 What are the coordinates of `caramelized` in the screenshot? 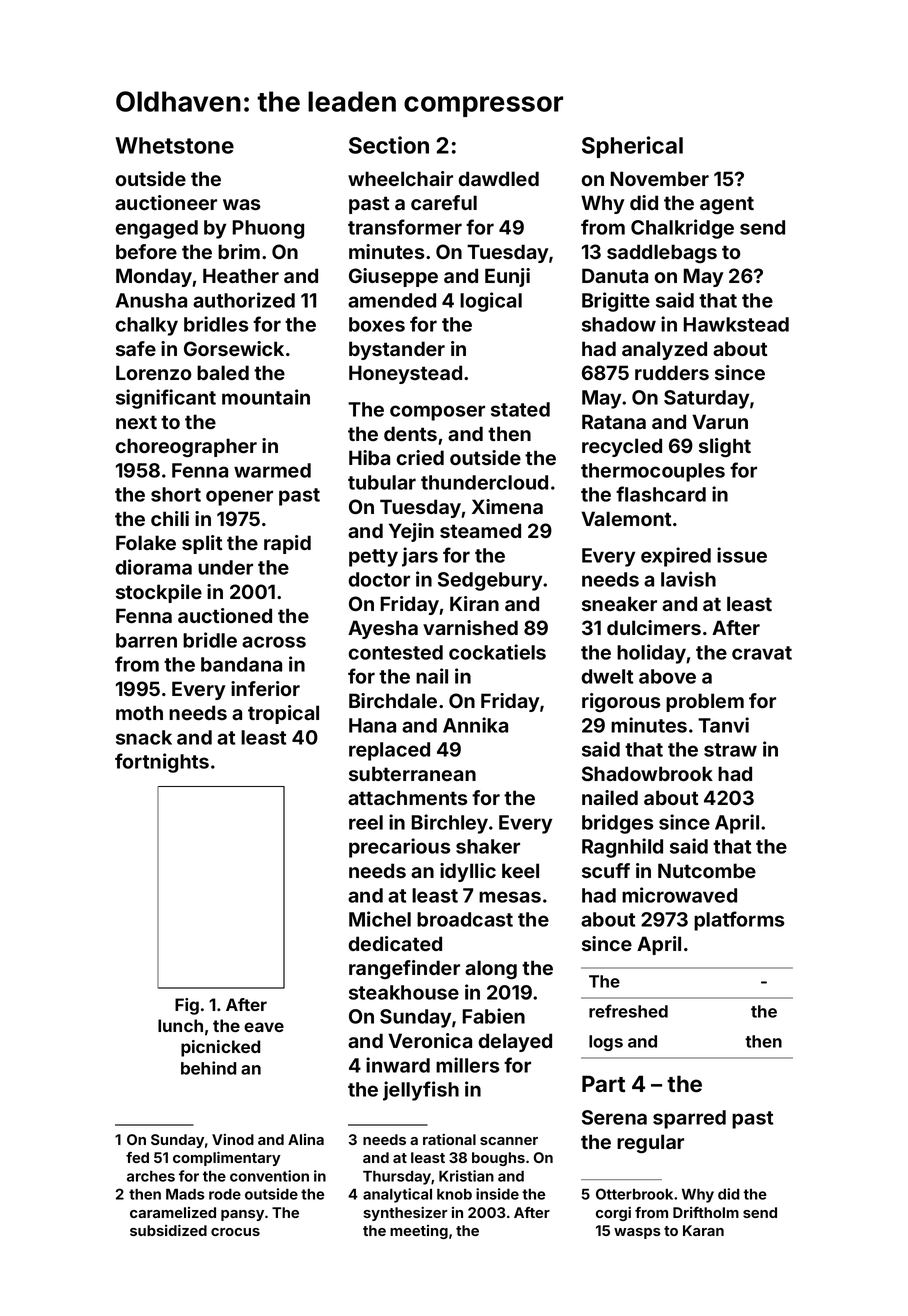 It's located at (173, 1212).
